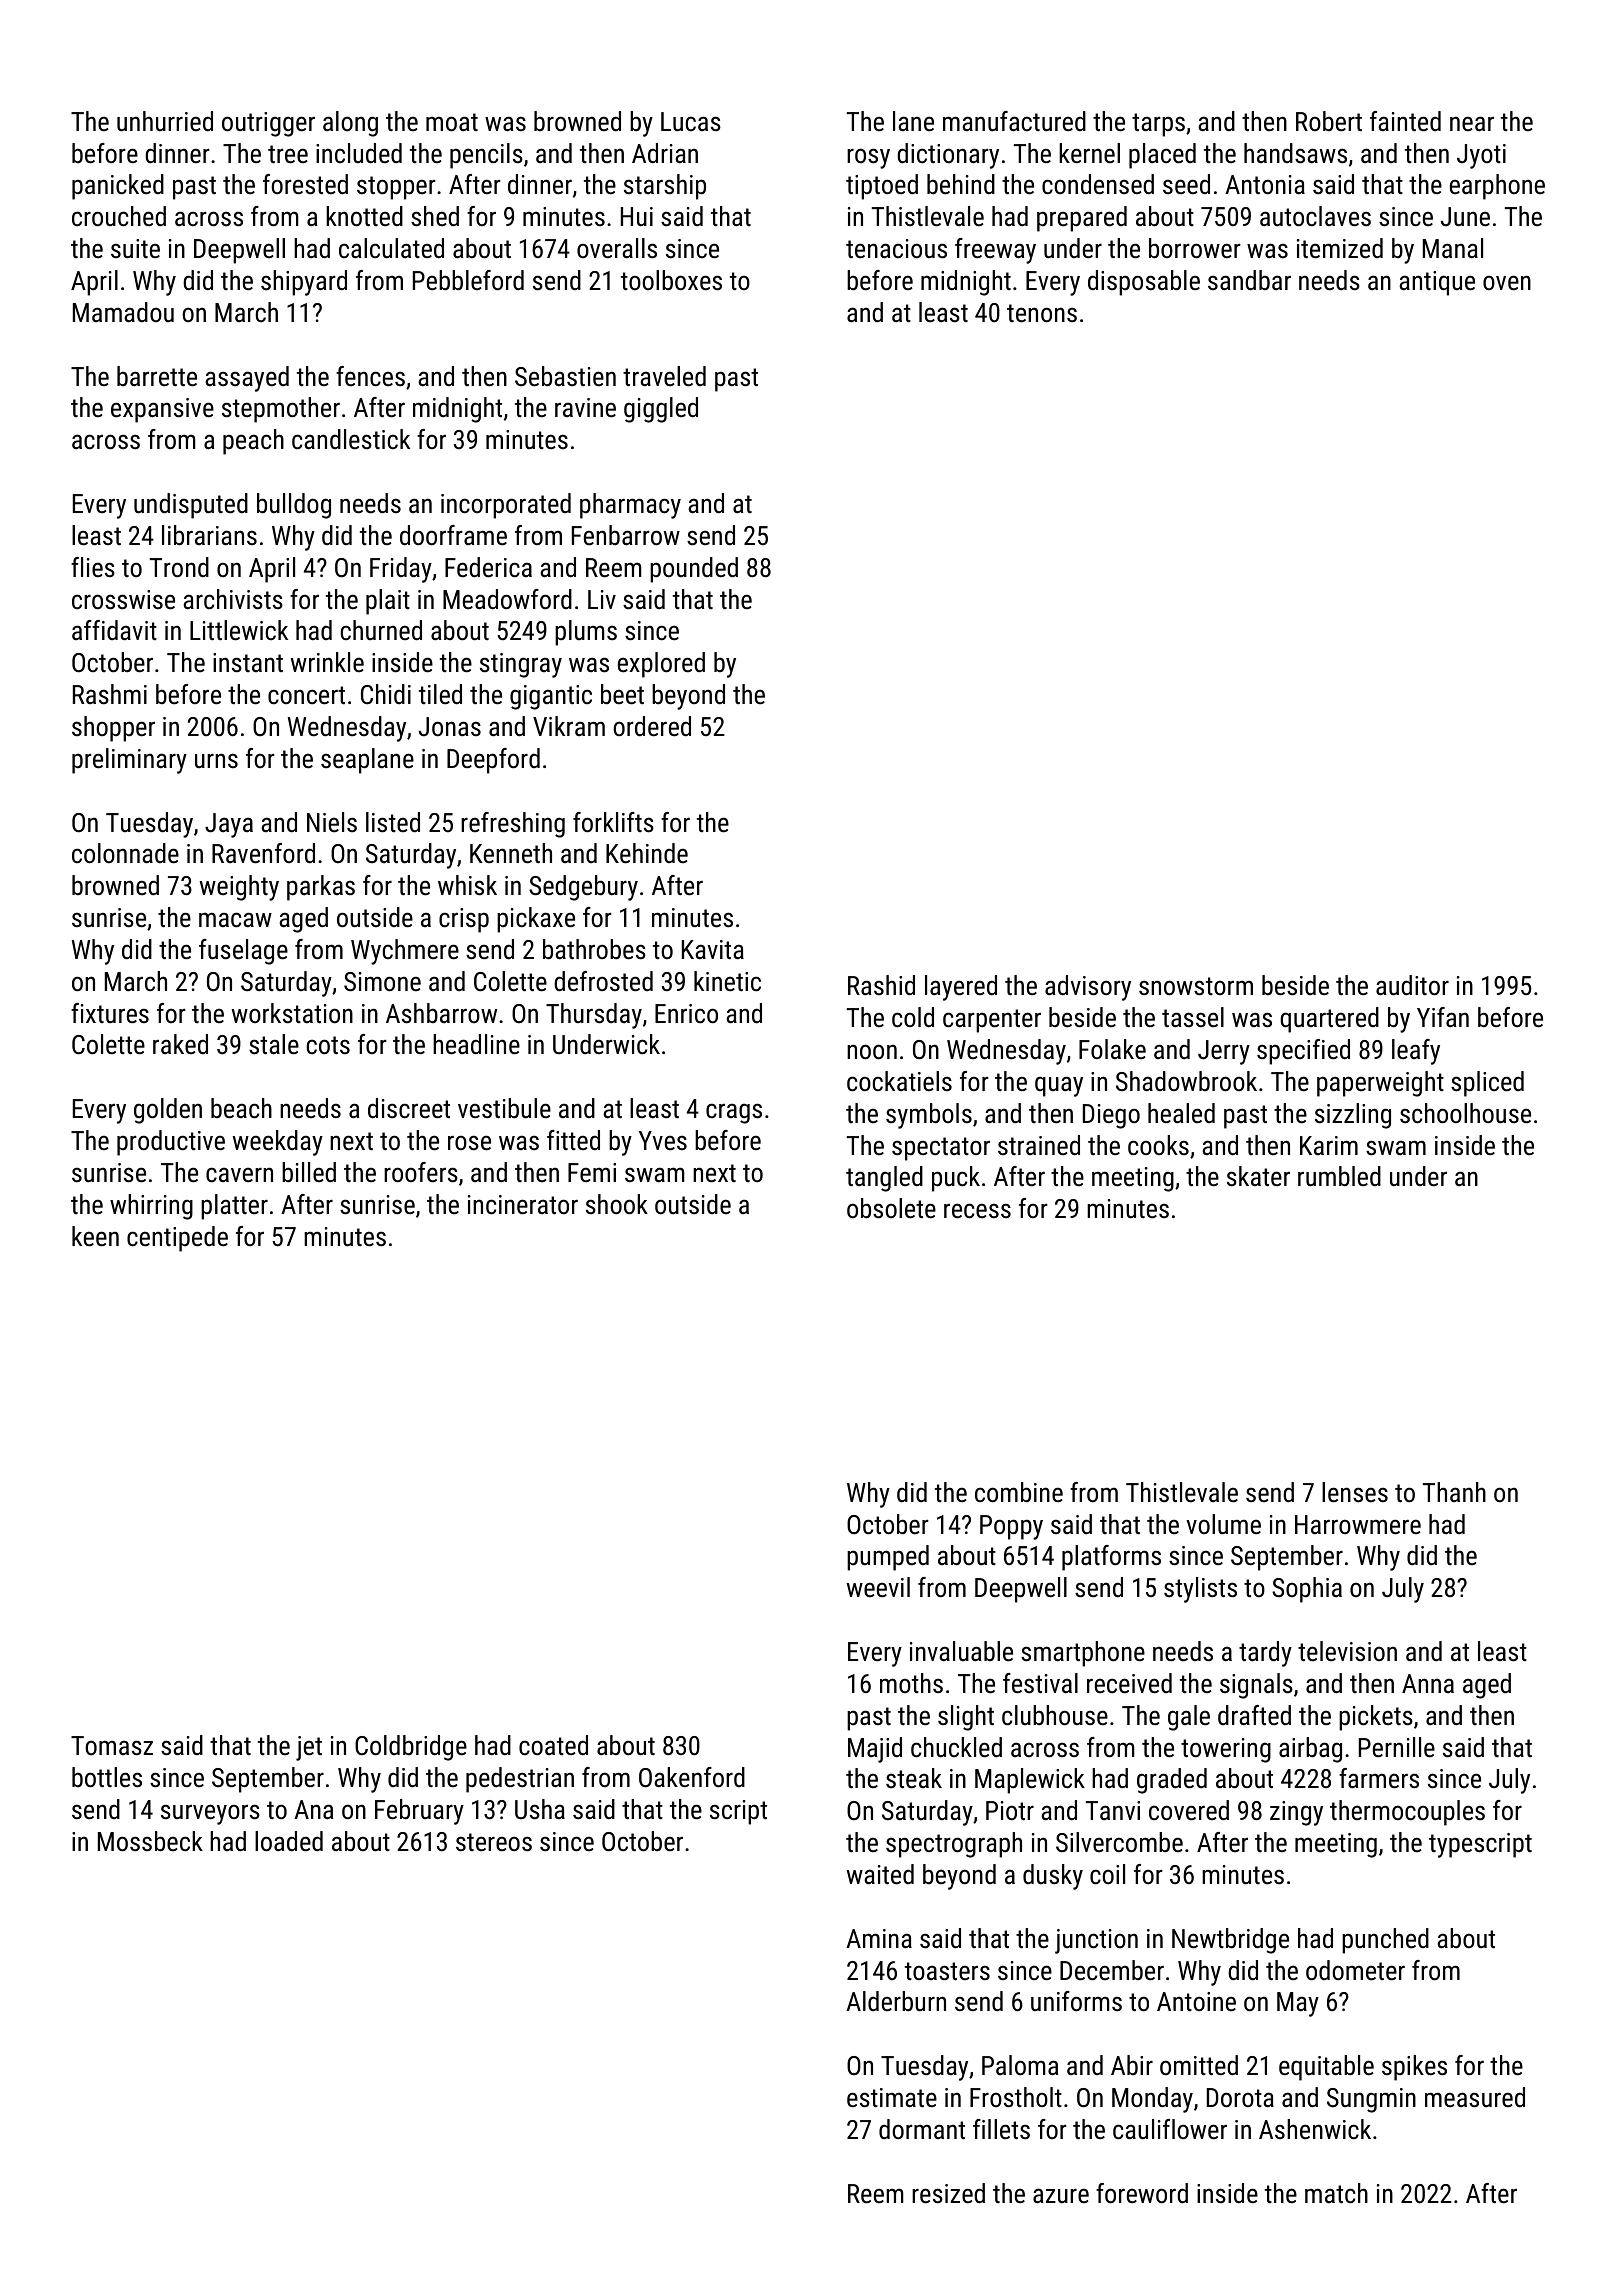  What do you see at coordinates (1016, 2097) in the screenshot?
I see `Frostholt` at bounding box center [1016, 2097].
